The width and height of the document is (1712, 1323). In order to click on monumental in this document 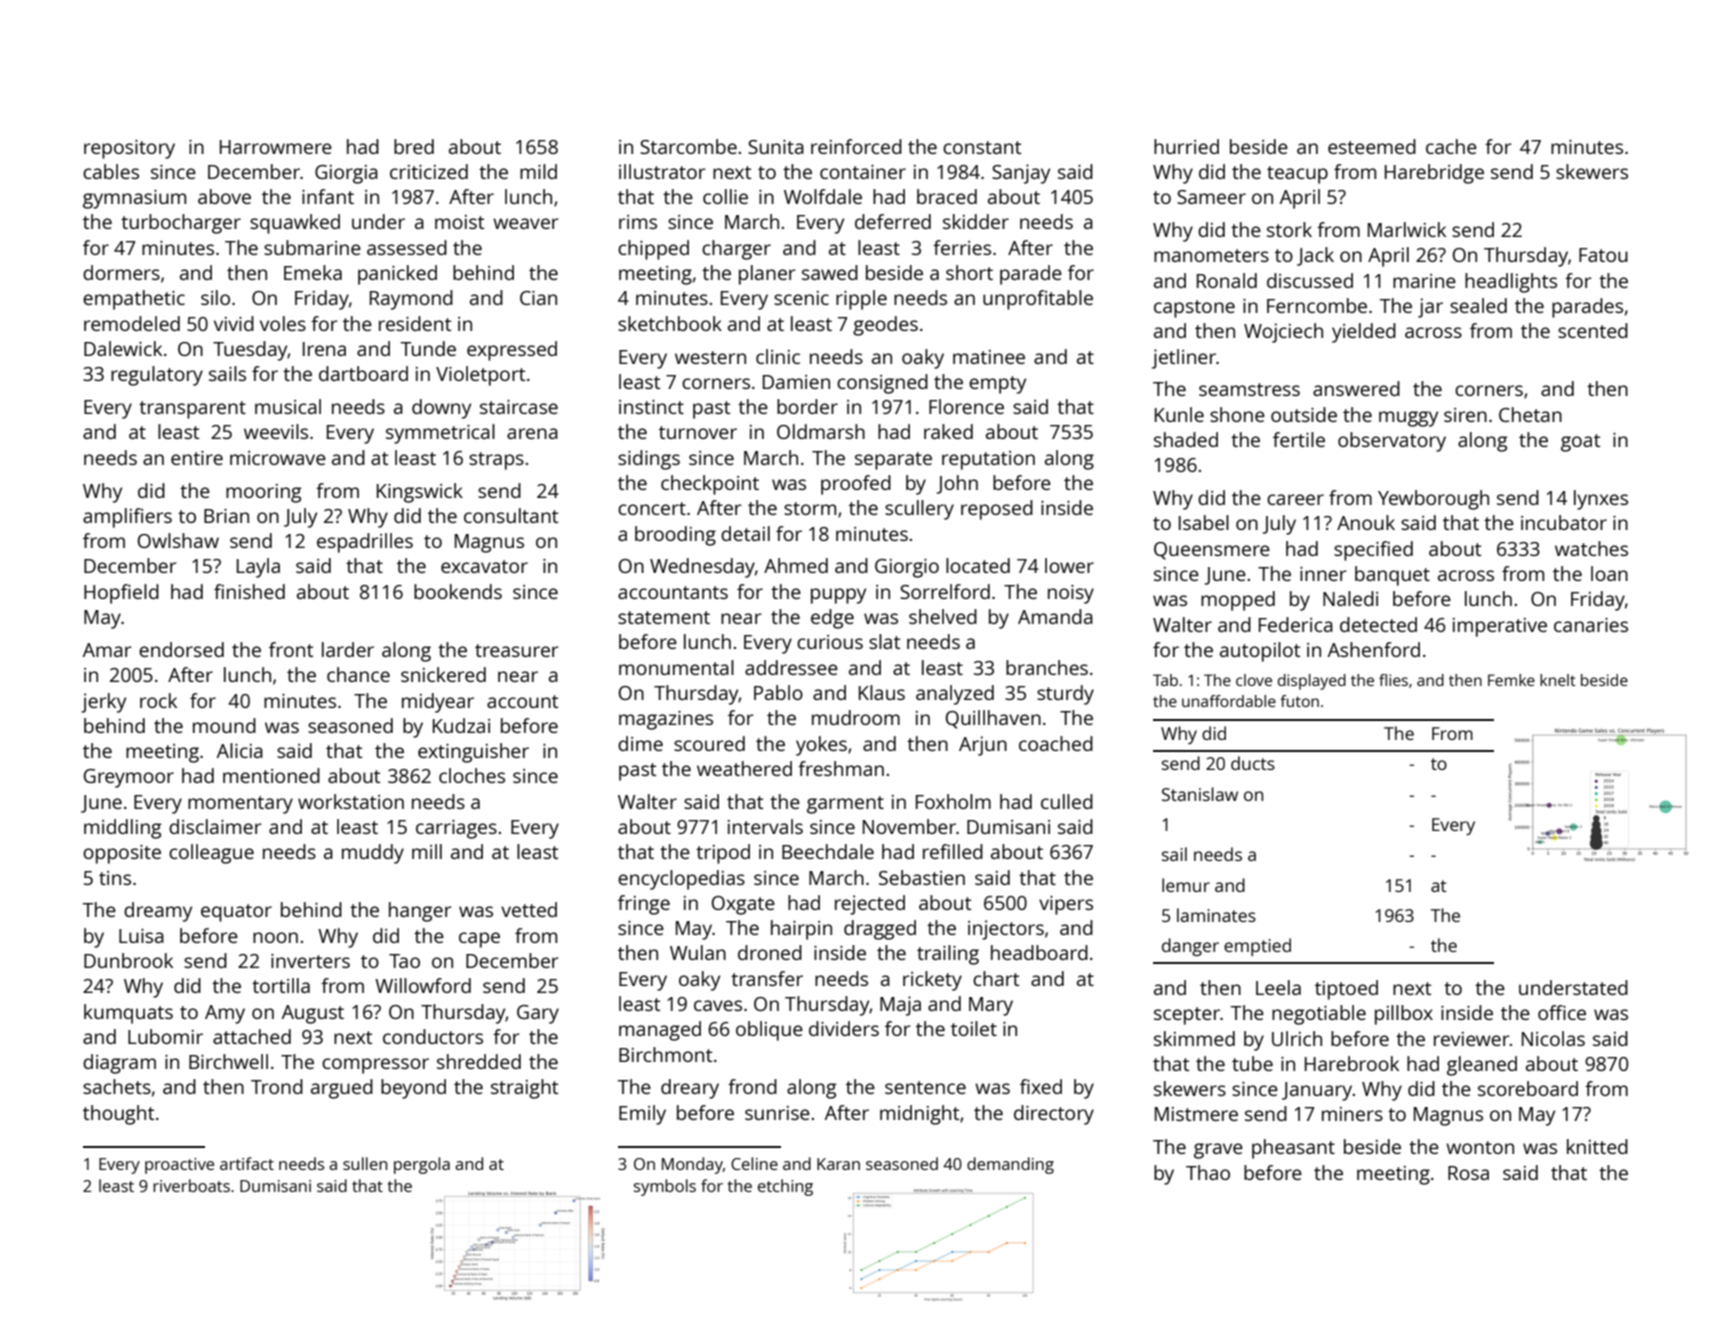, I will do `click(676, 667)`.
